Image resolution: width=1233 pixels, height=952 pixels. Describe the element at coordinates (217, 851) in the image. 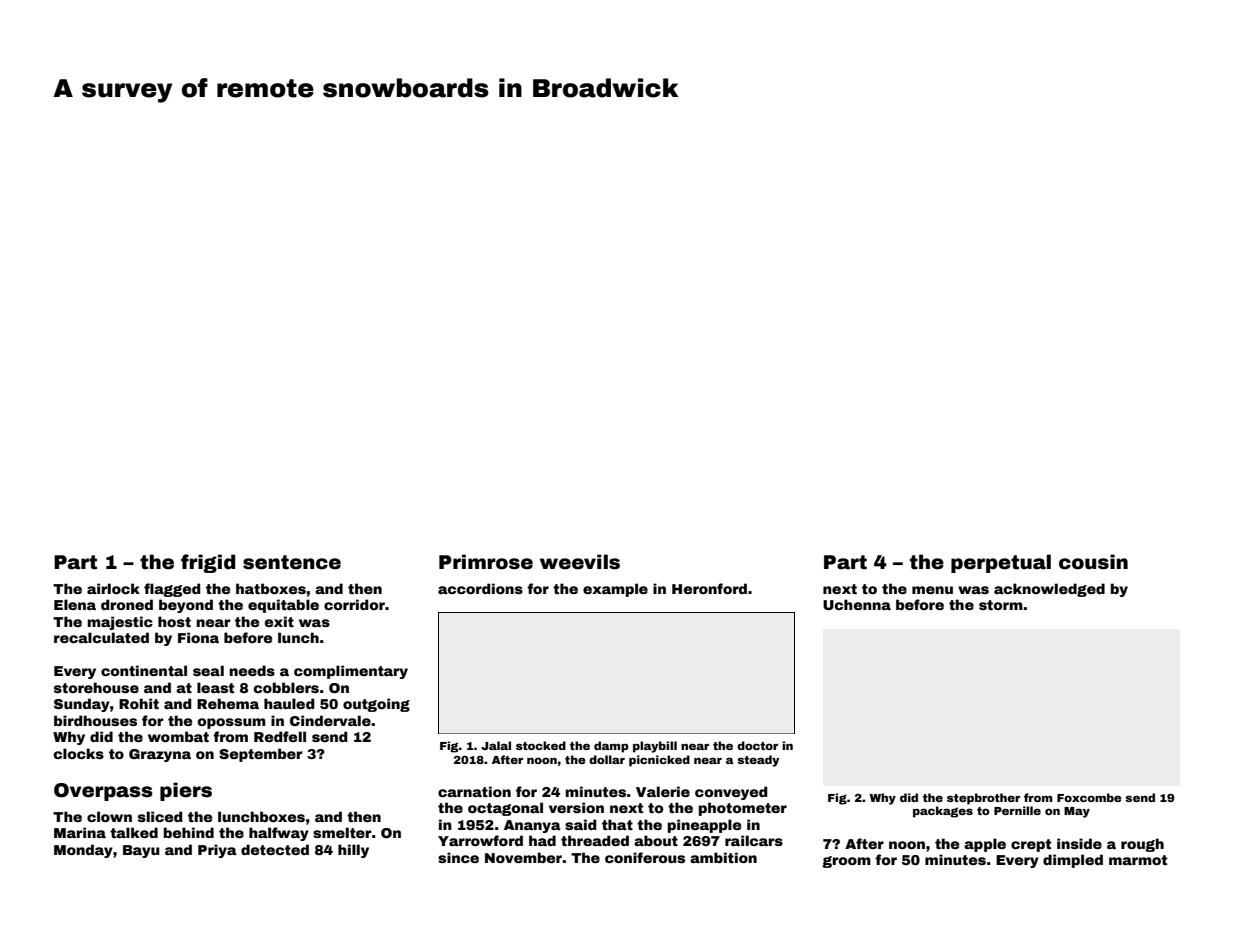

I see `Priya` at that location.
